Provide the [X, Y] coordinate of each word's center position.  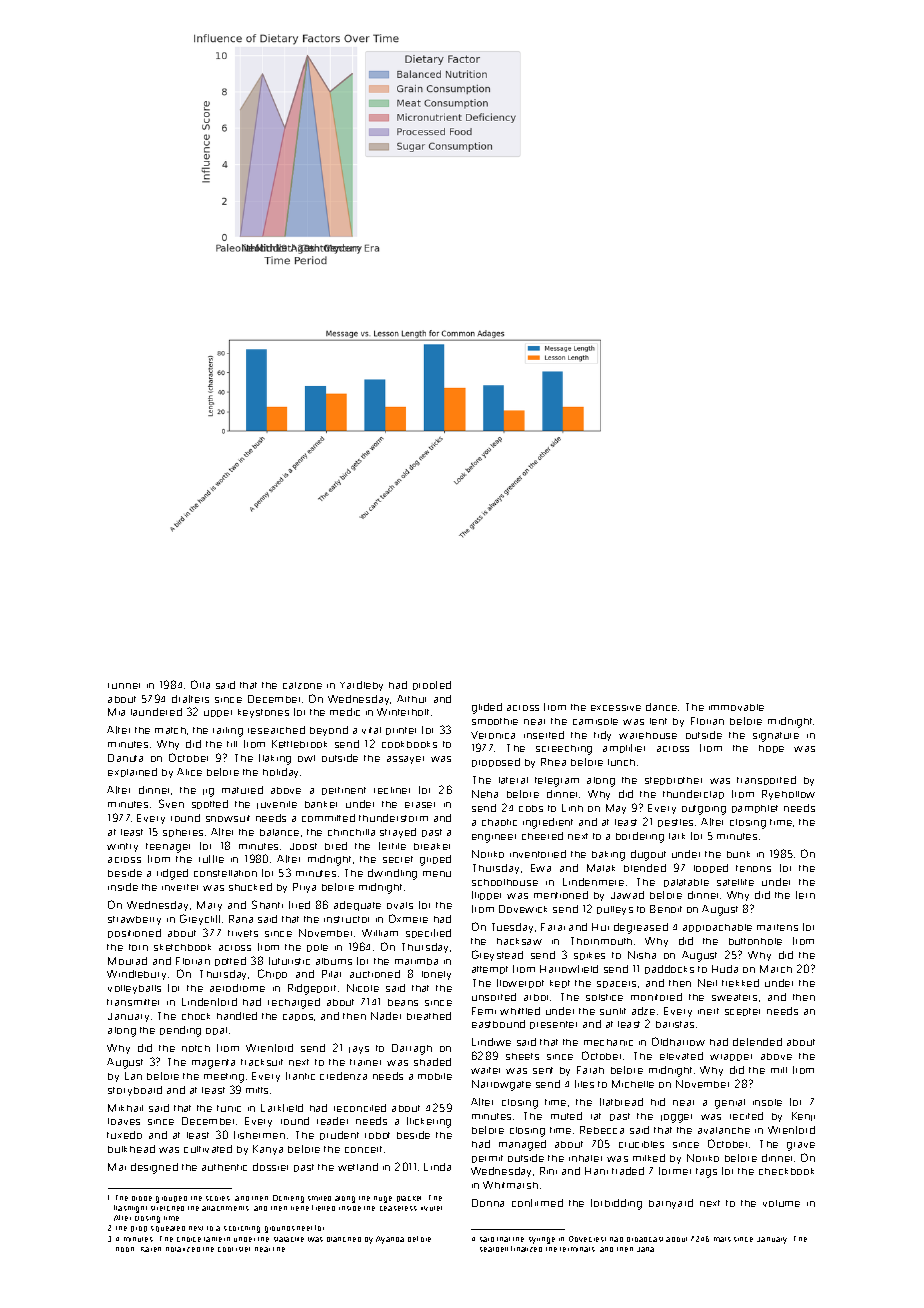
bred [336, 846]
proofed [432, 685]
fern [805, 895]
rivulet [431, 1208]
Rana [241, 919]
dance [661, 707]
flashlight [130, 1209]
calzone [302, 685]
